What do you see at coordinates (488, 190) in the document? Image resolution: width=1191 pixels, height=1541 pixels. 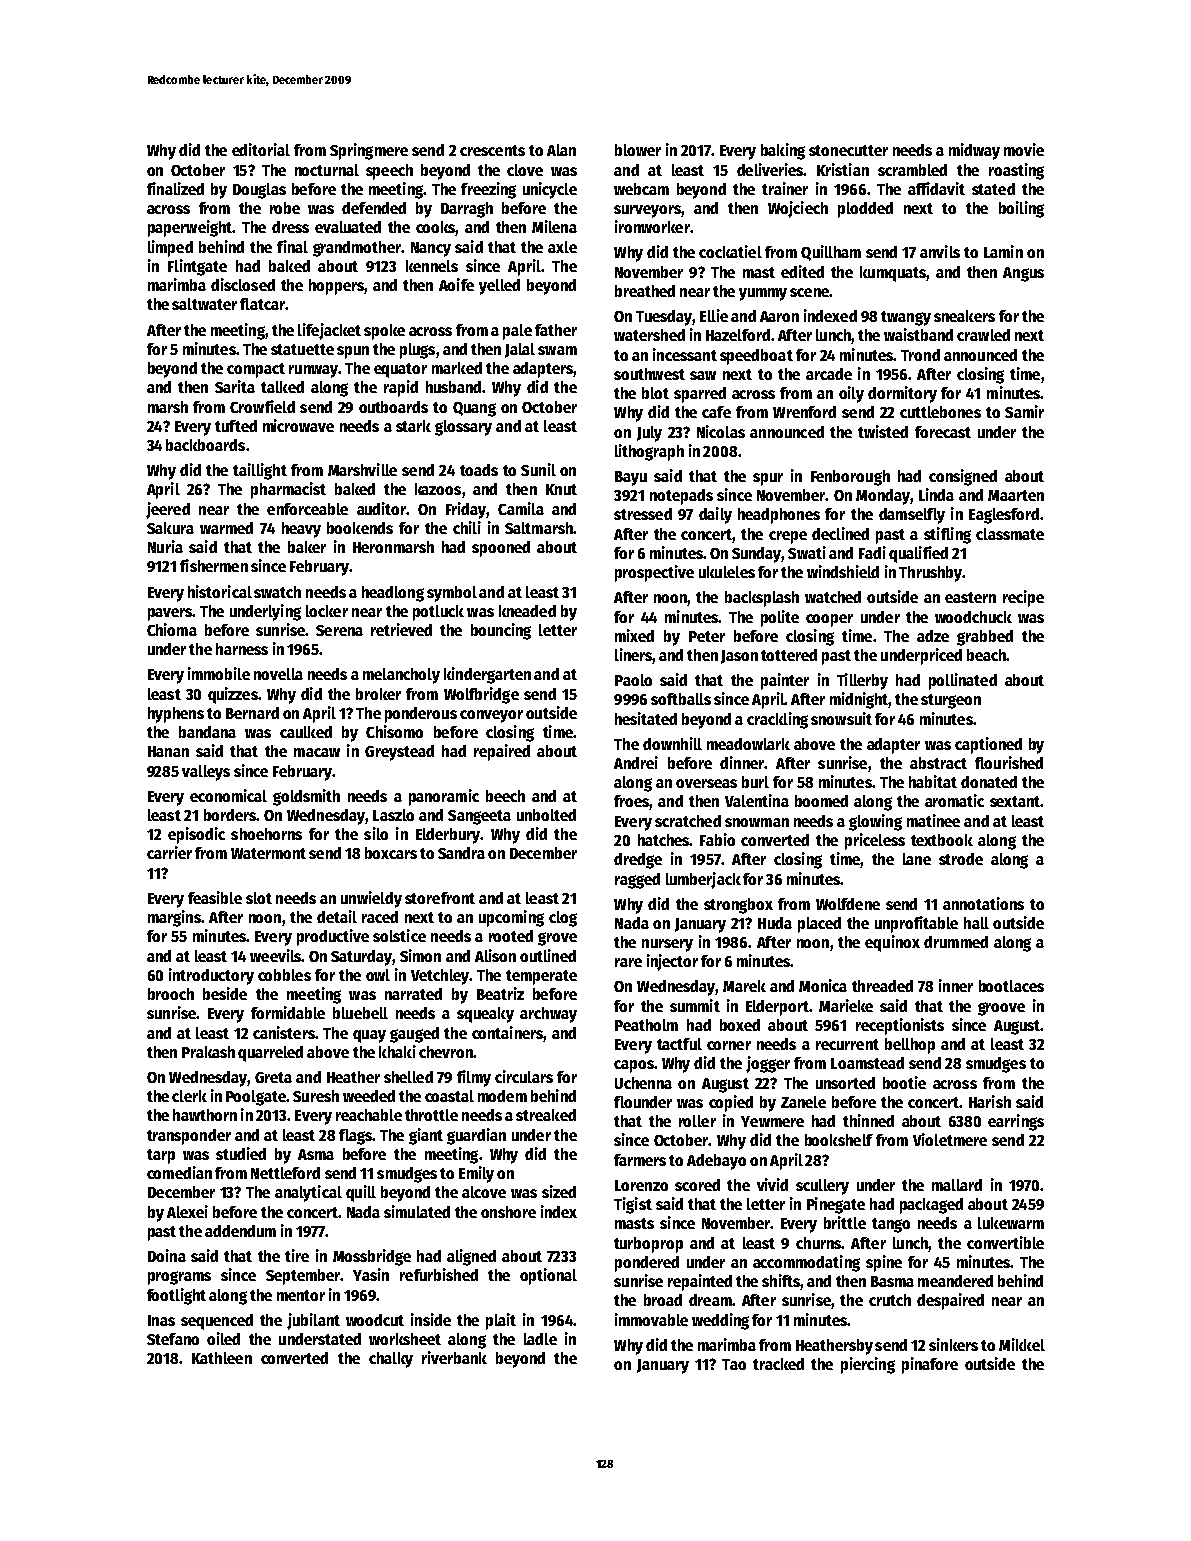 I see `freezing` at bounding box center [488, 190].
